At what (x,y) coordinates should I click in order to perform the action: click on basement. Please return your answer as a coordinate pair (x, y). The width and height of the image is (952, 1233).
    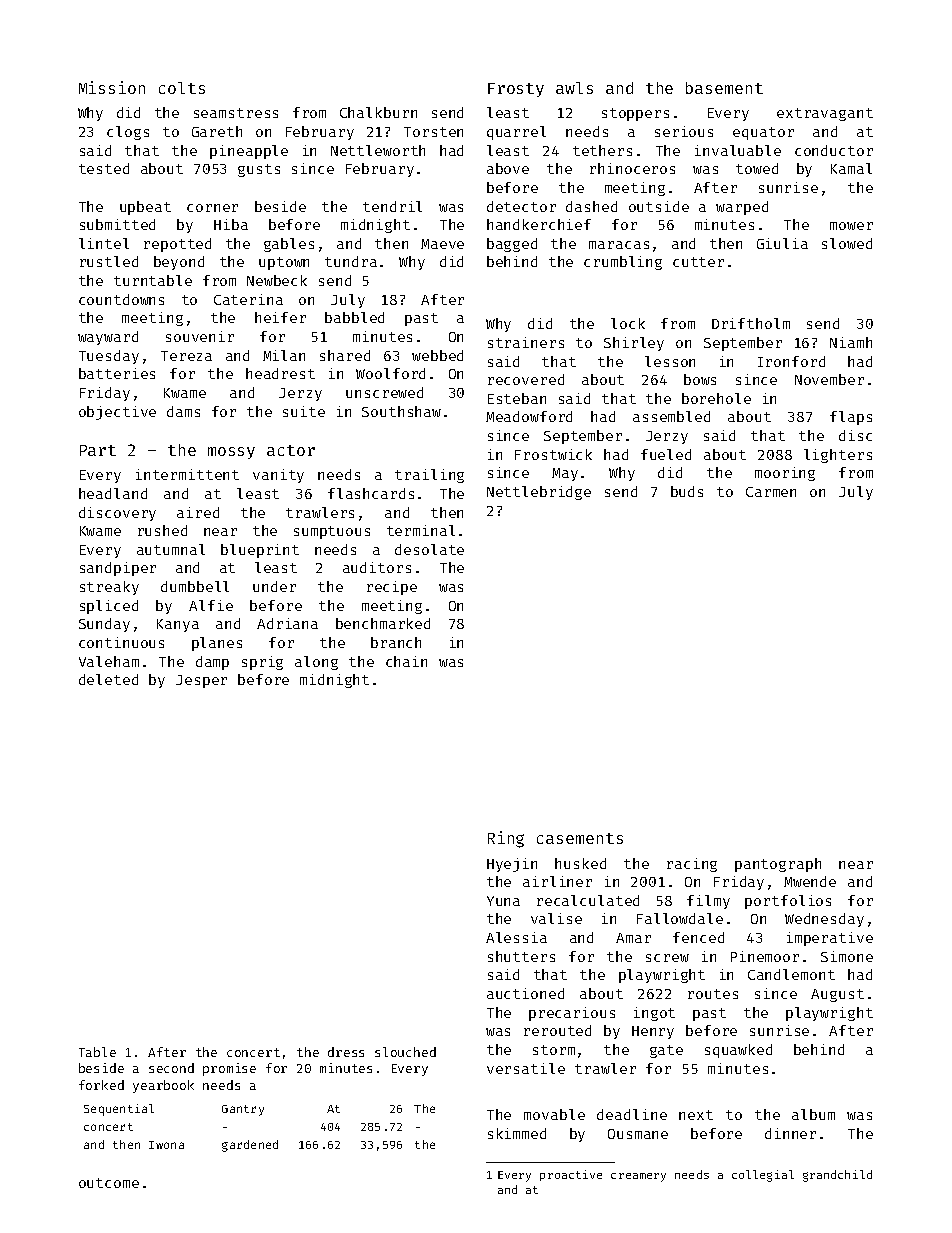
    Looking at the image, I should click on (724, 88).
